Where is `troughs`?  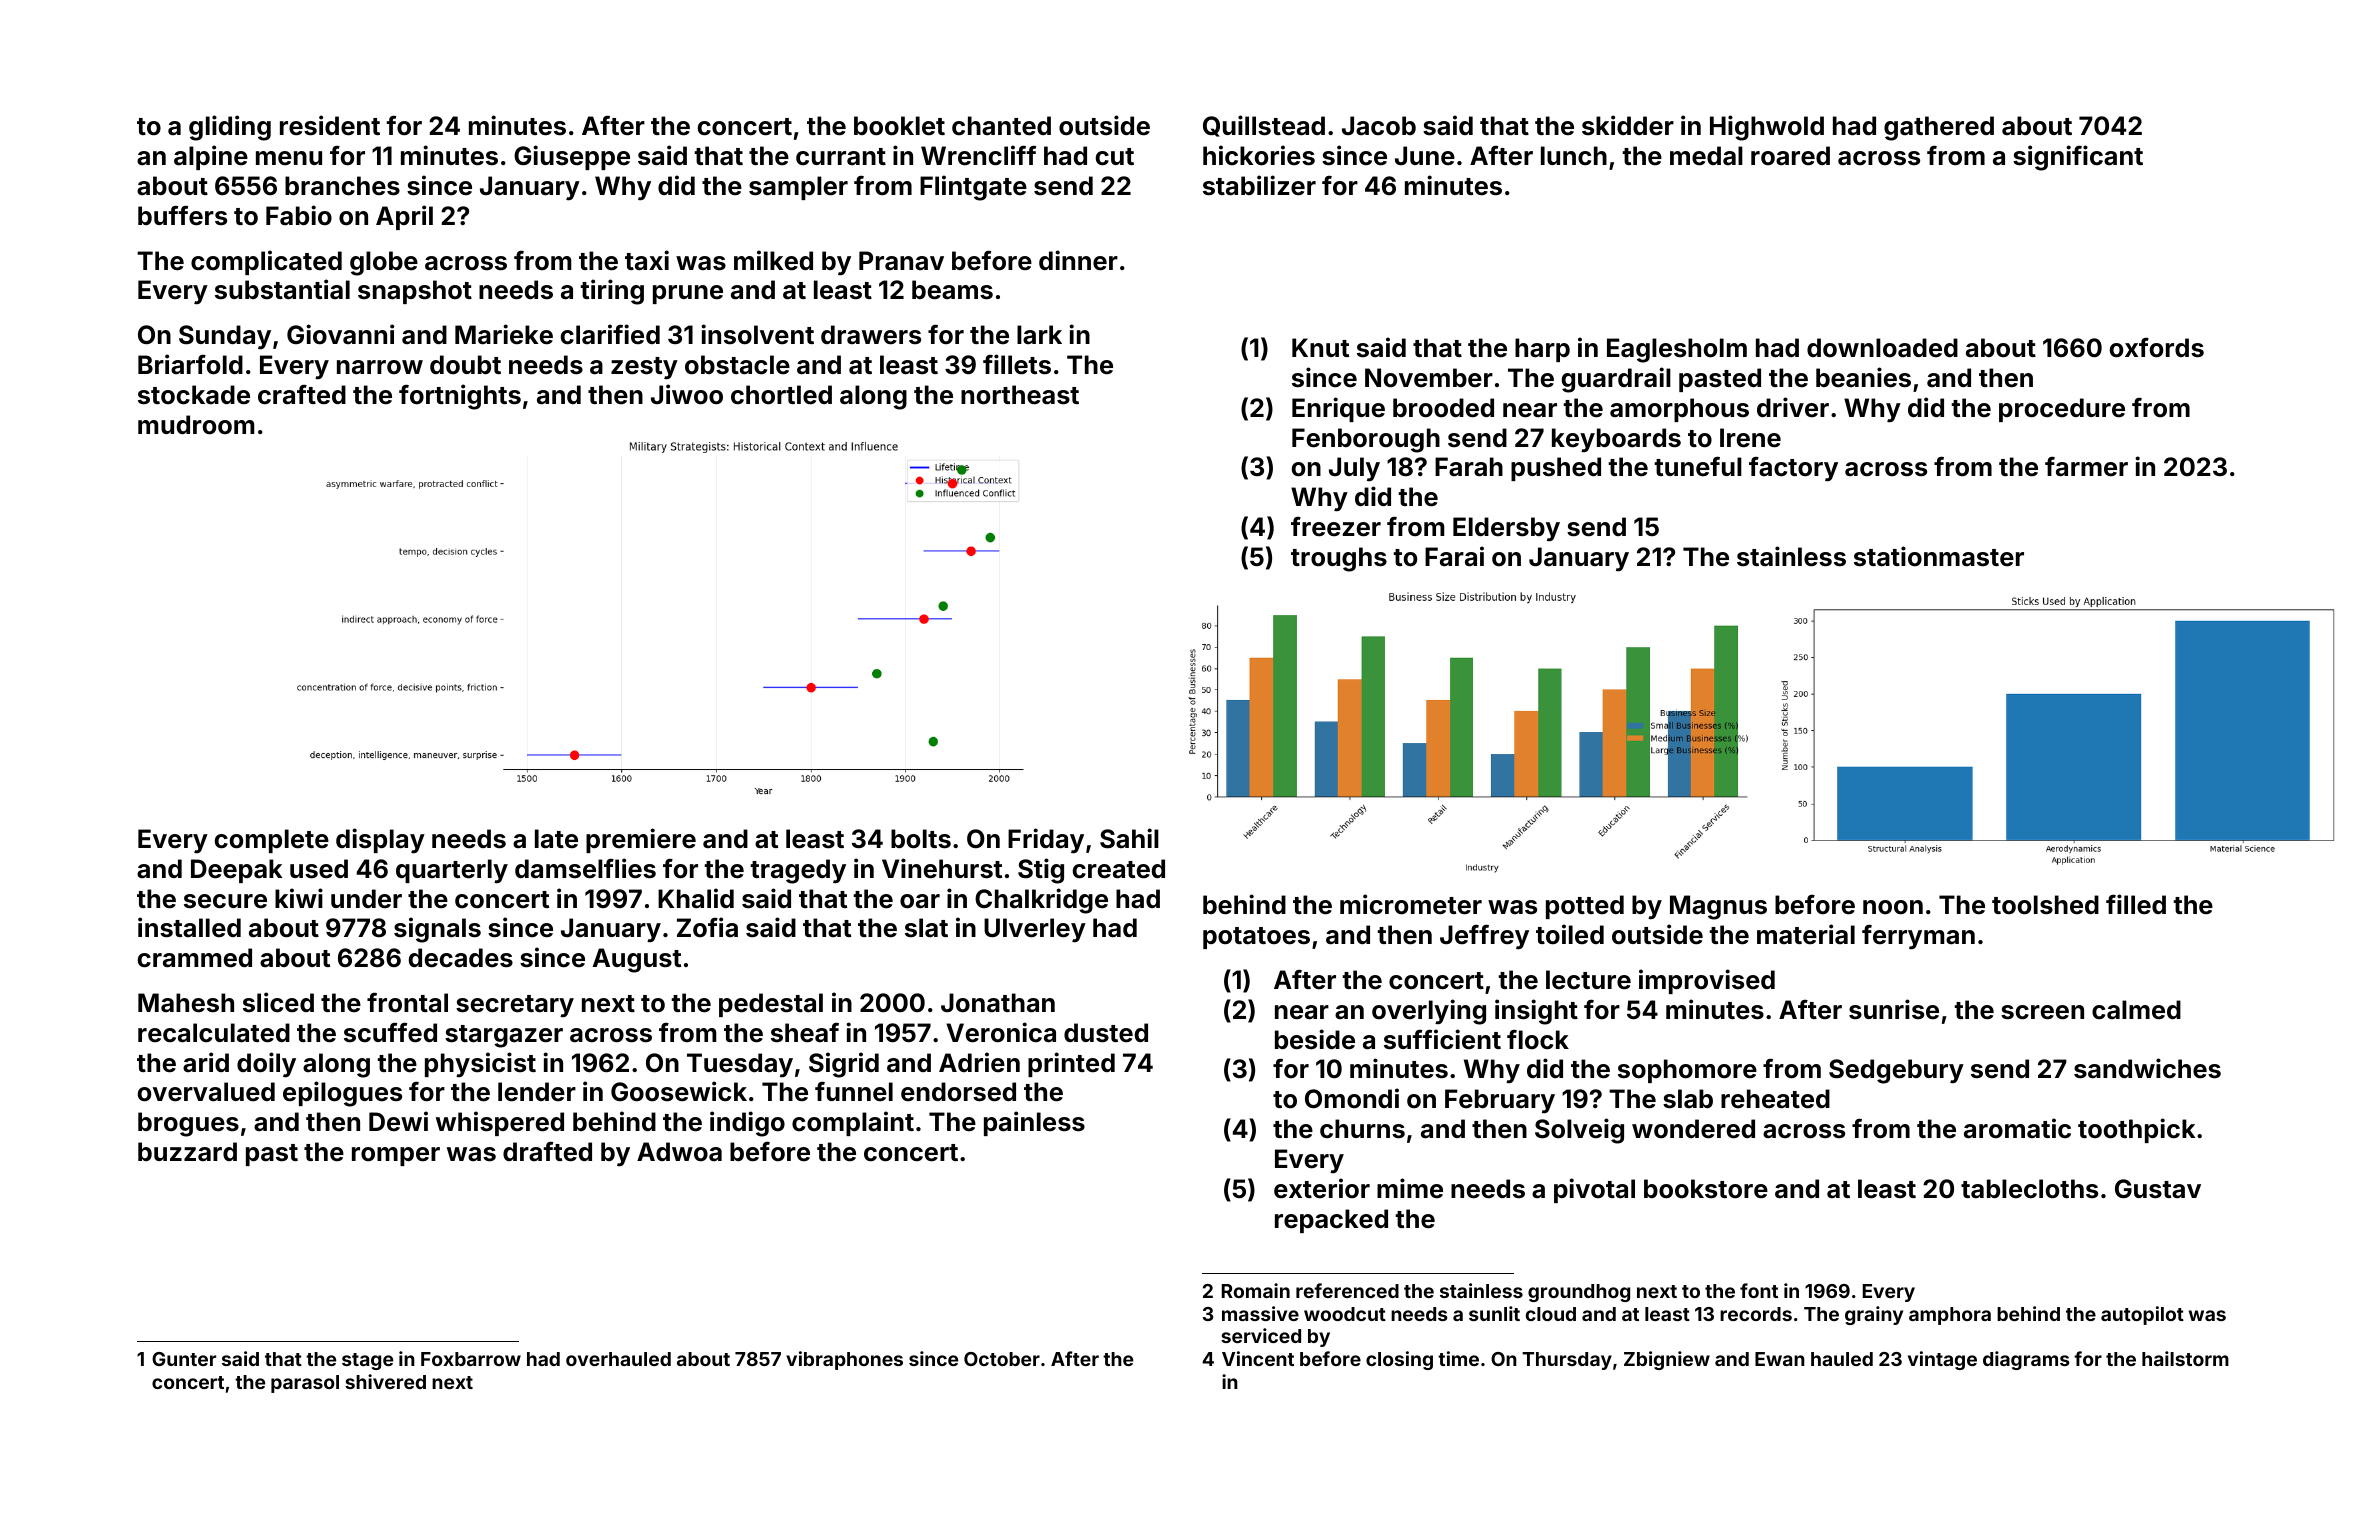
troughs is located at coordinates (1339, 559).
